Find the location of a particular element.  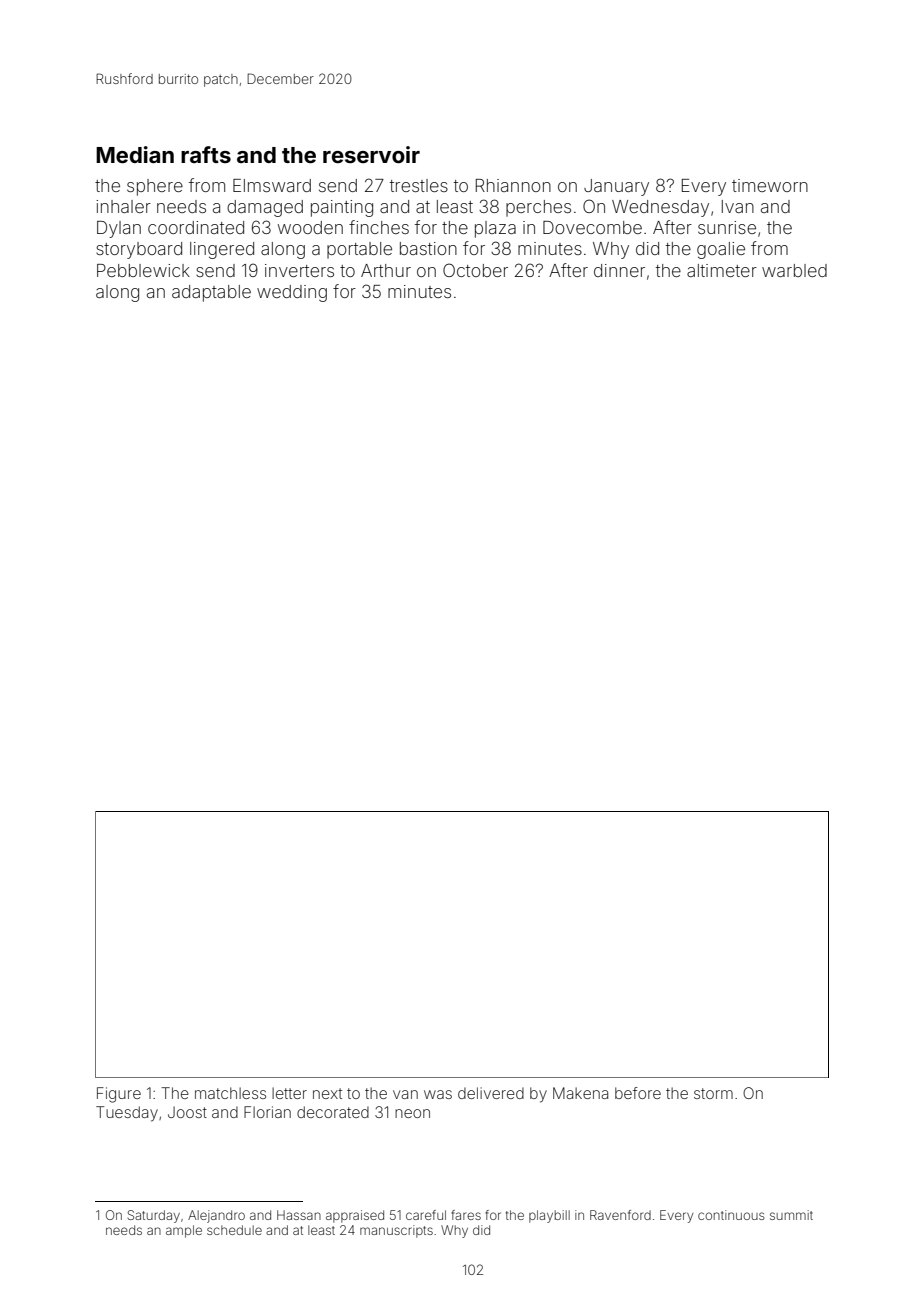

wedding is located at coordinates (292, 293).
